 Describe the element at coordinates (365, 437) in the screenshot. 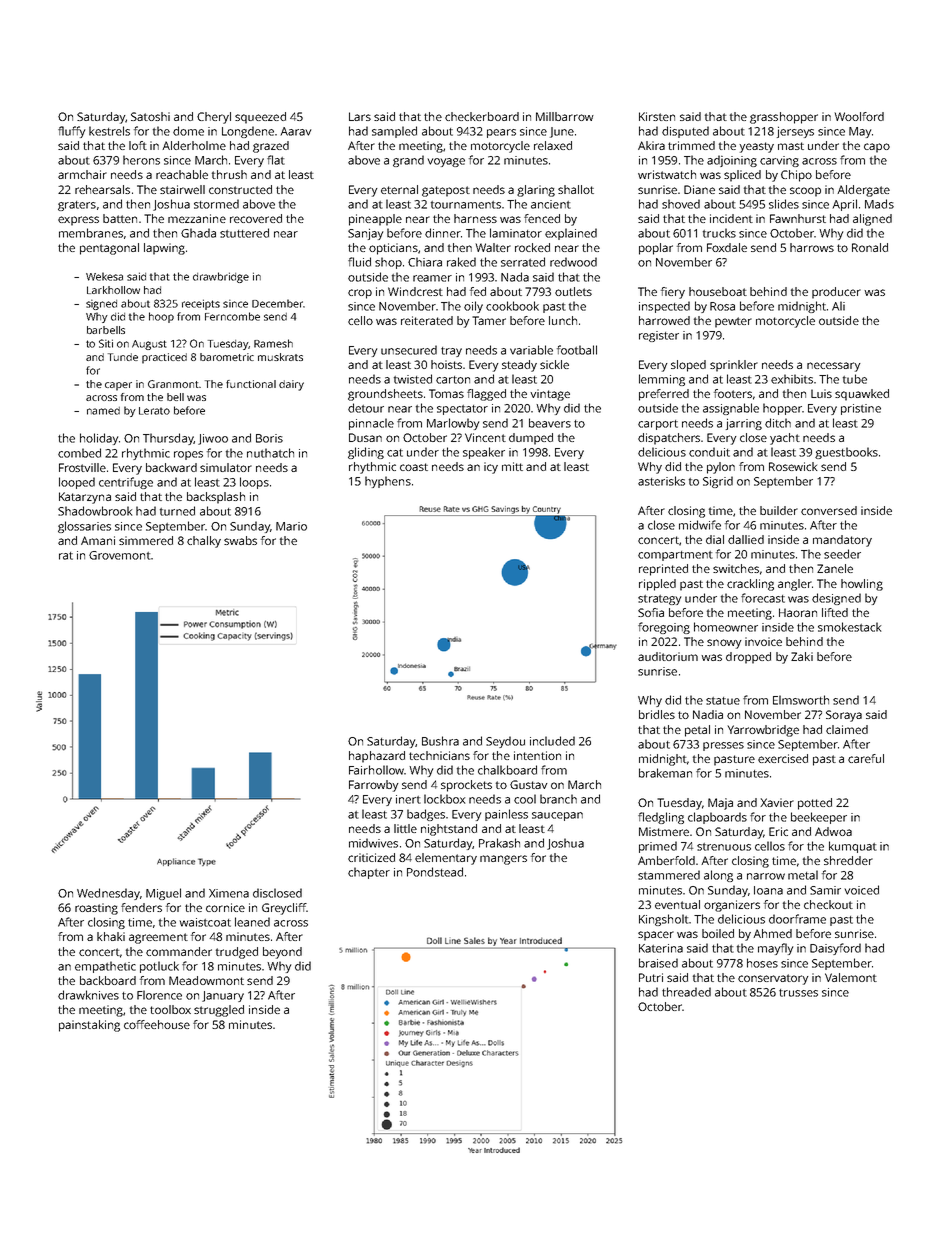

I see `Dusan` at that location.
